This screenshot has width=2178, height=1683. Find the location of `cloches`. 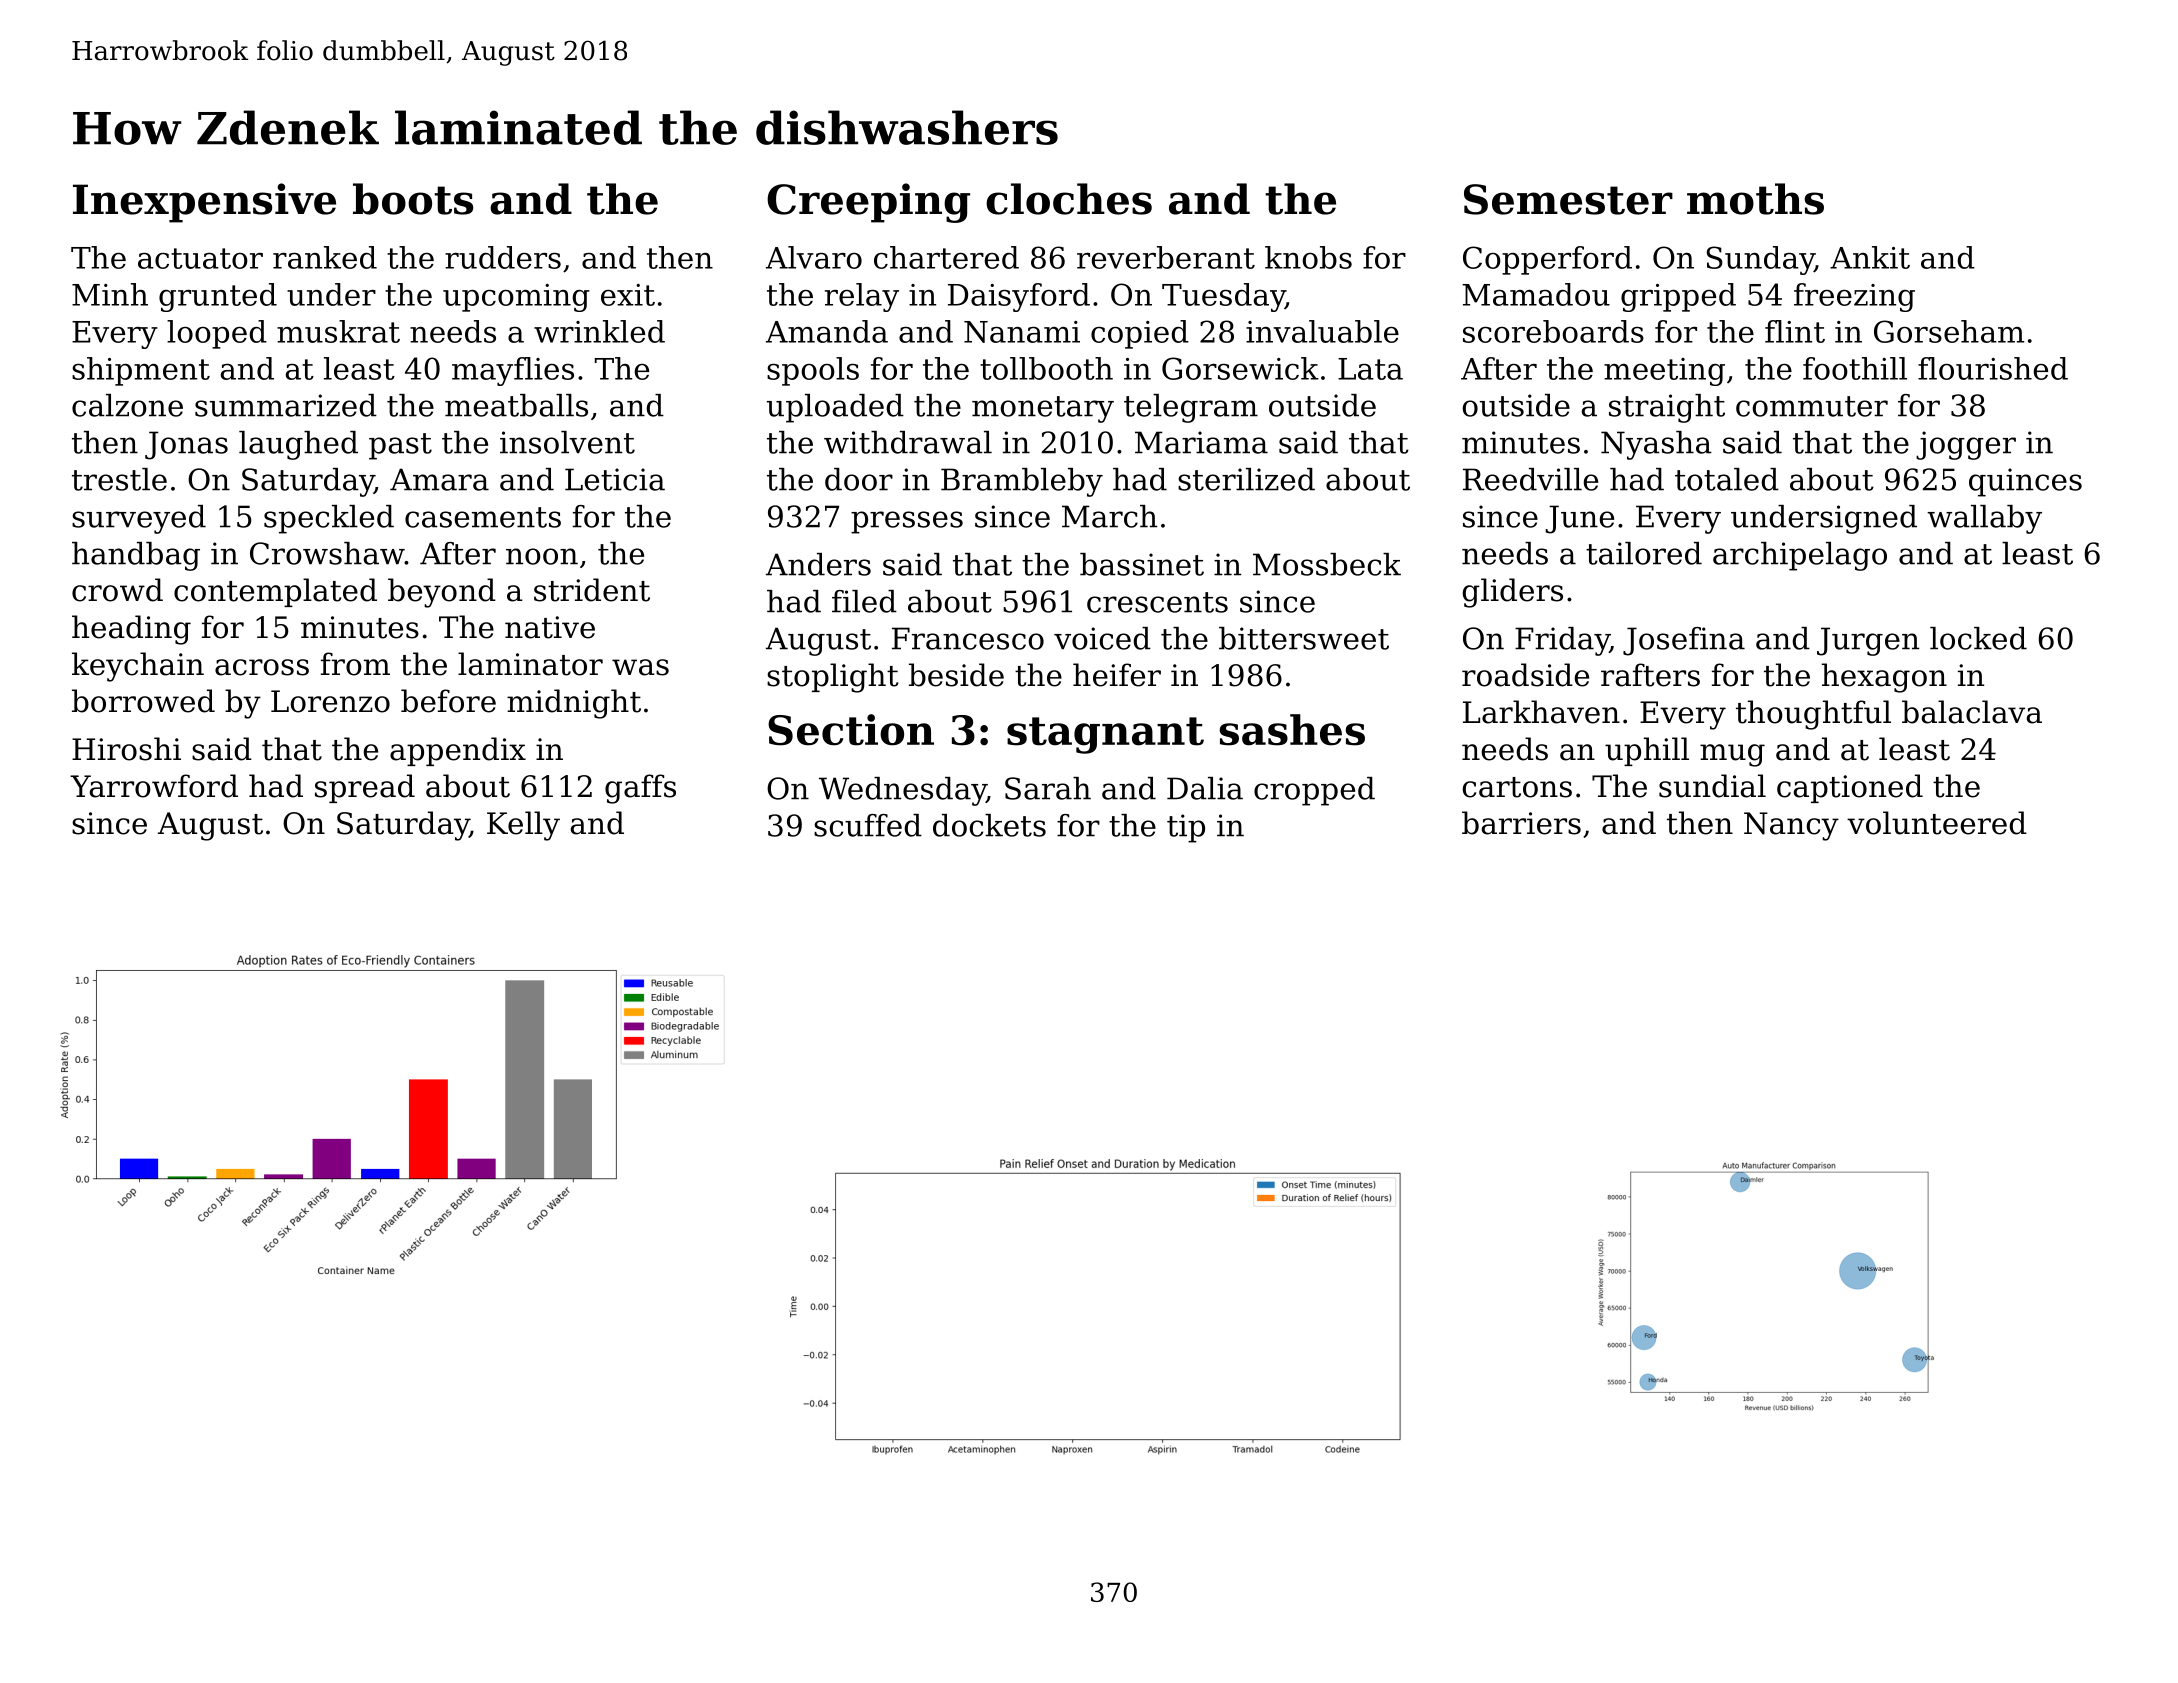

cloches is located at coordinates (1069, 199).
